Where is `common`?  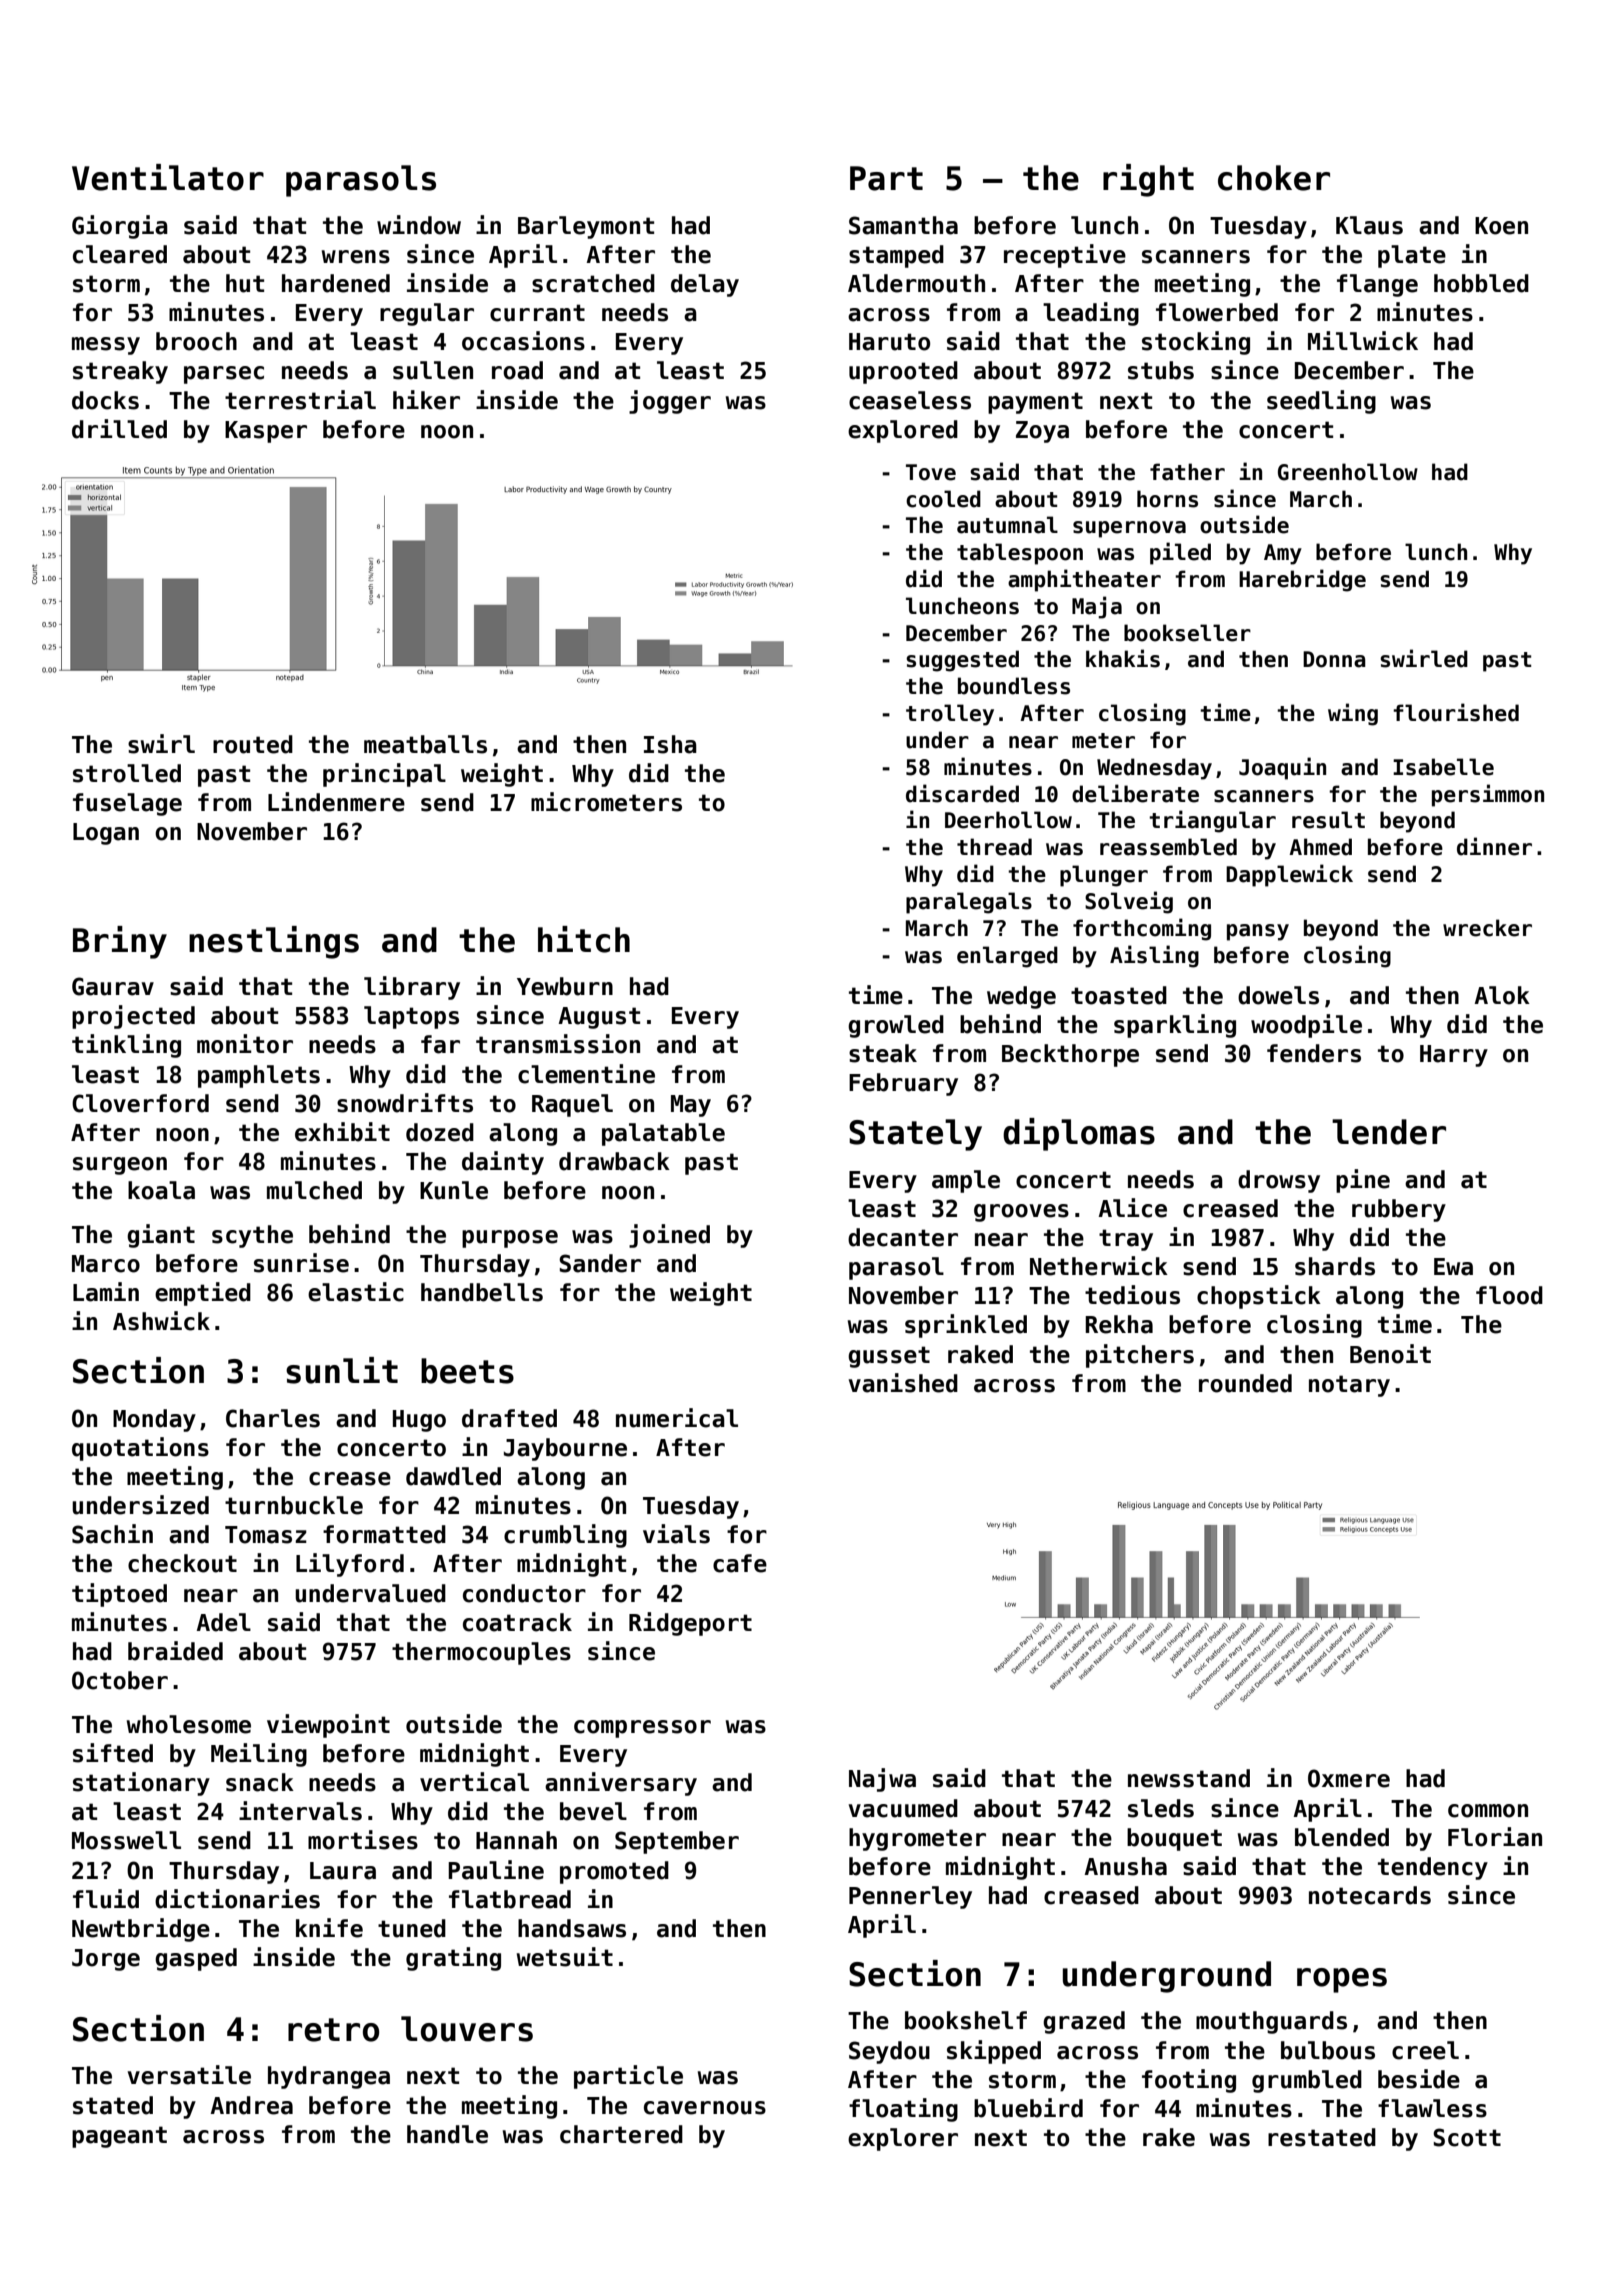 common is located at coordinates (1488, 1811).
